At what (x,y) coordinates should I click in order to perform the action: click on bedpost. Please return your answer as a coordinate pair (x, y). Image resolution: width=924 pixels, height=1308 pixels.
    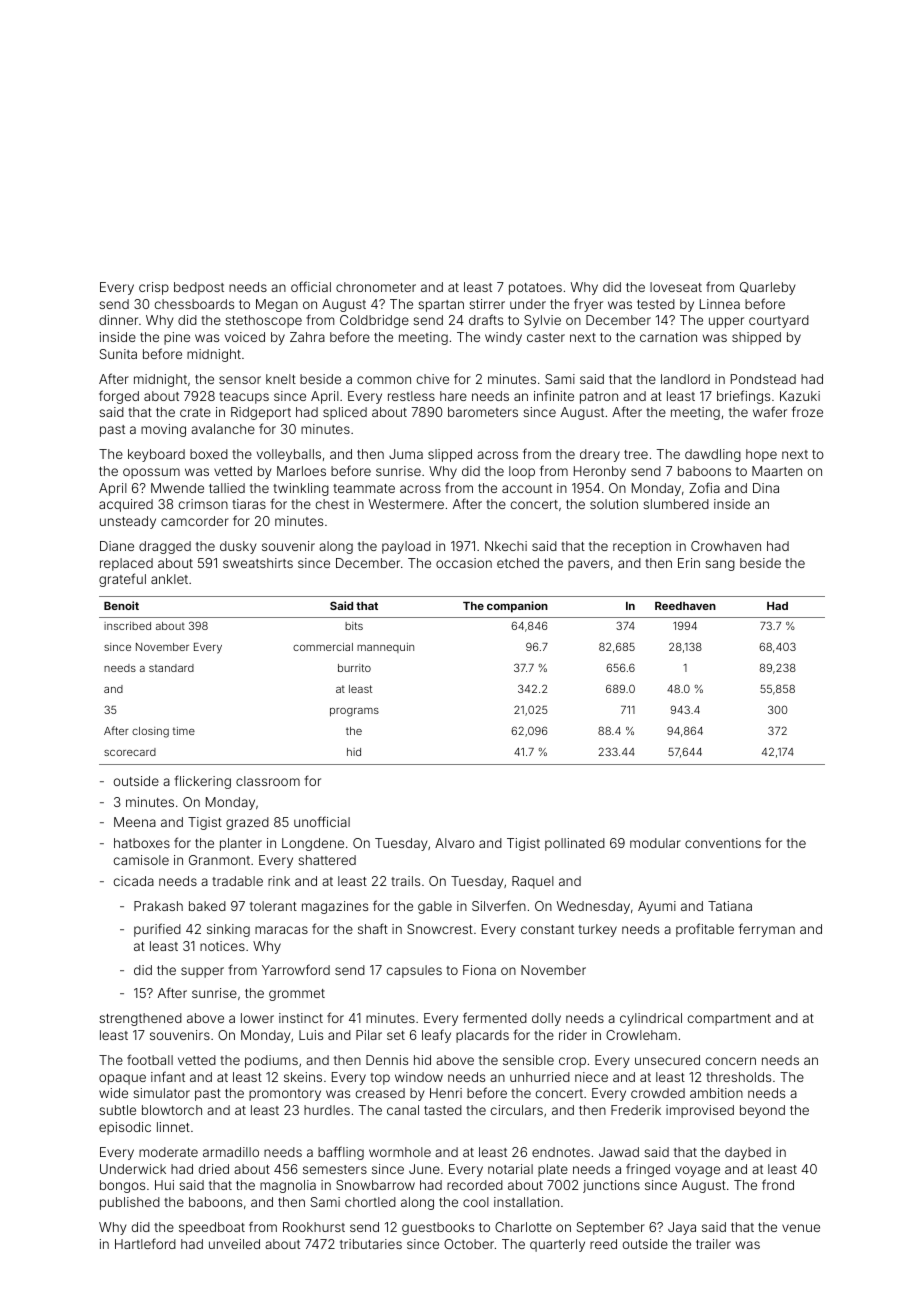
    Looking at the image, I should click on (199, 288).
